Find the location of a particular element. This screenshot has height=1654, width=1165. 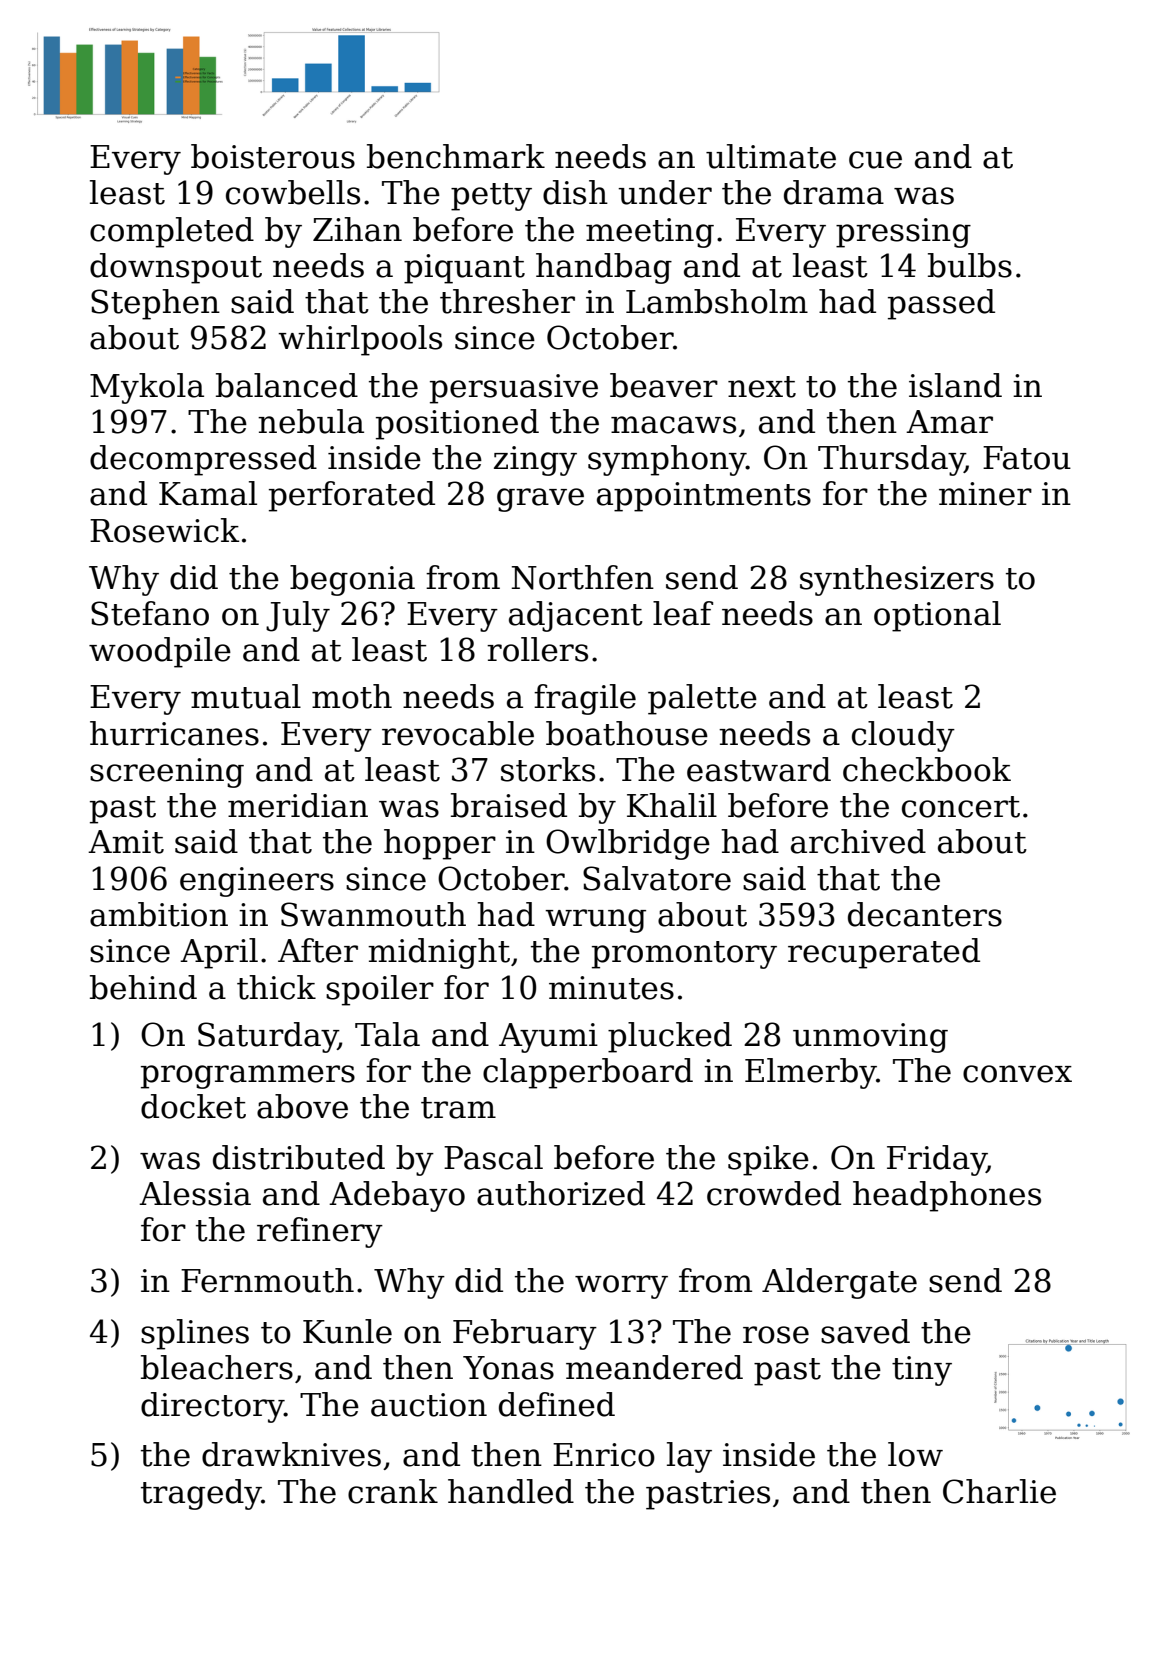

rollers is located at coordinates (537, 649).
